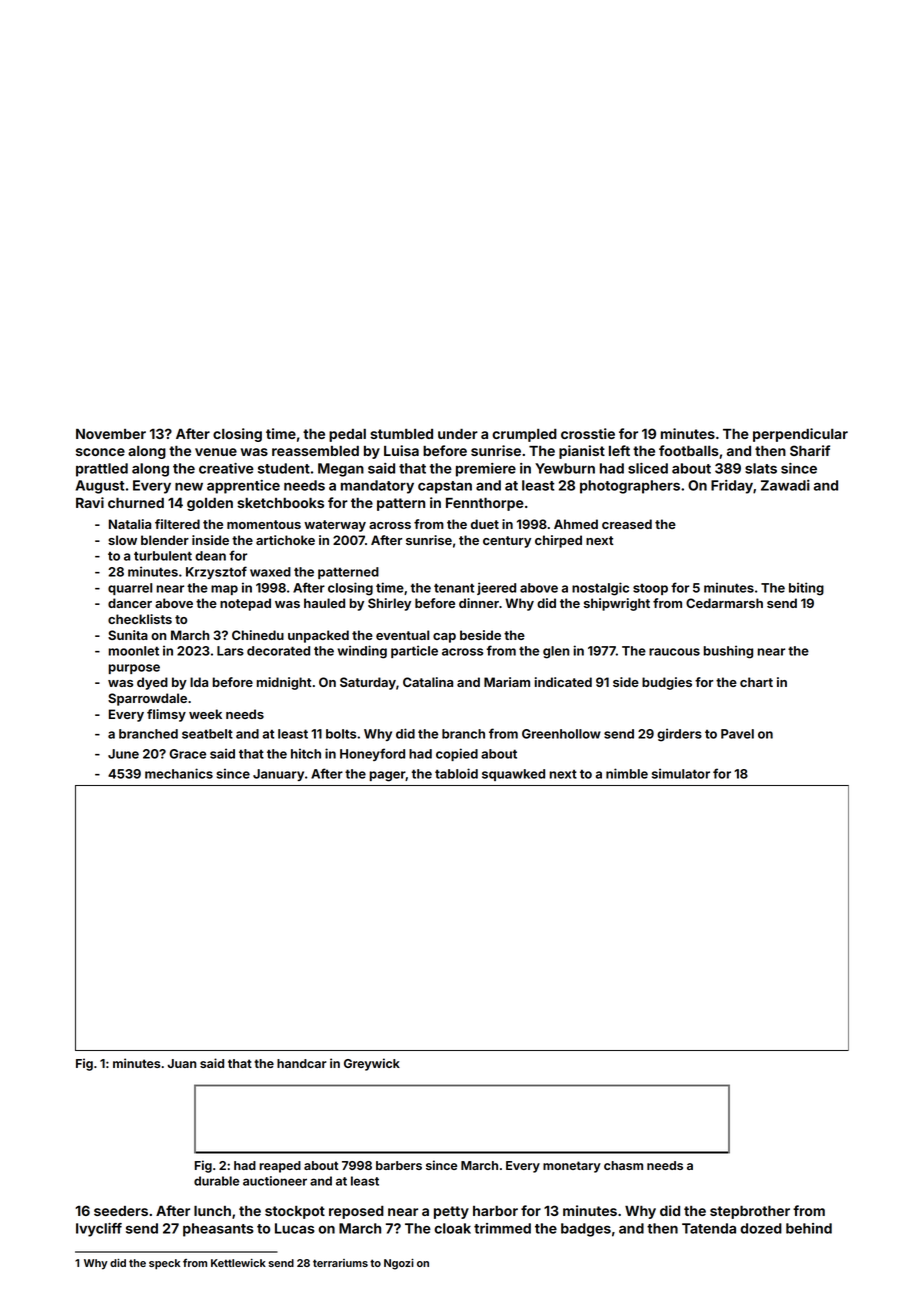  I want to click on dean, so click(210, 556).
